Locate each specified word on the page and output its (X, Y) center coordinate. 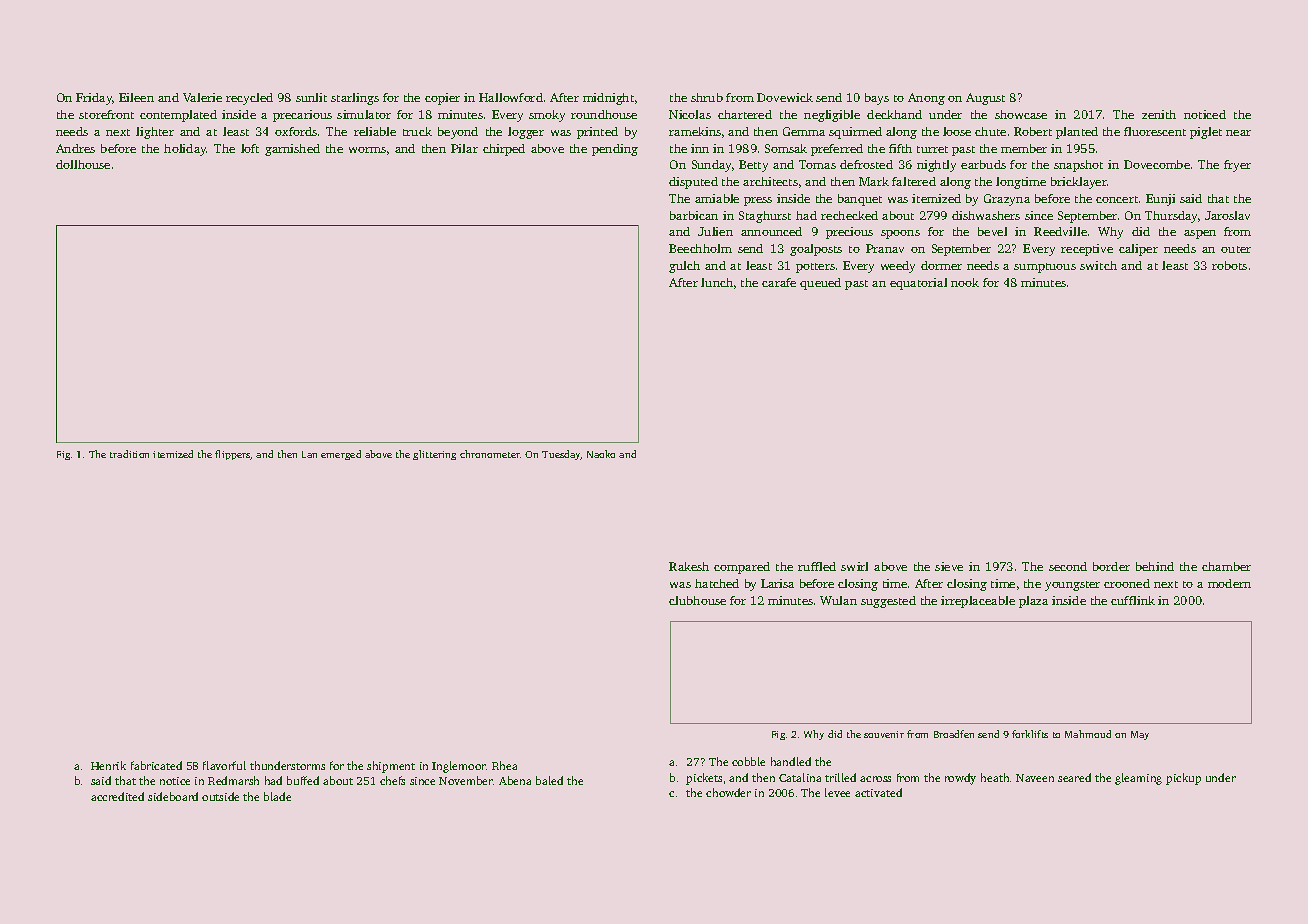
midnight (608, 99)
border (1111, 566)
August (985, 99)
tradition (129, 454)
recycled (249, 99)
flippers (233, 455)
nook (965, 282)
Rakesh (689, 566)
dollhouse (83, 164)
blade (277, 796)
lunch (717, 282)
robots (1229, 265)
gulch (684, 267)
